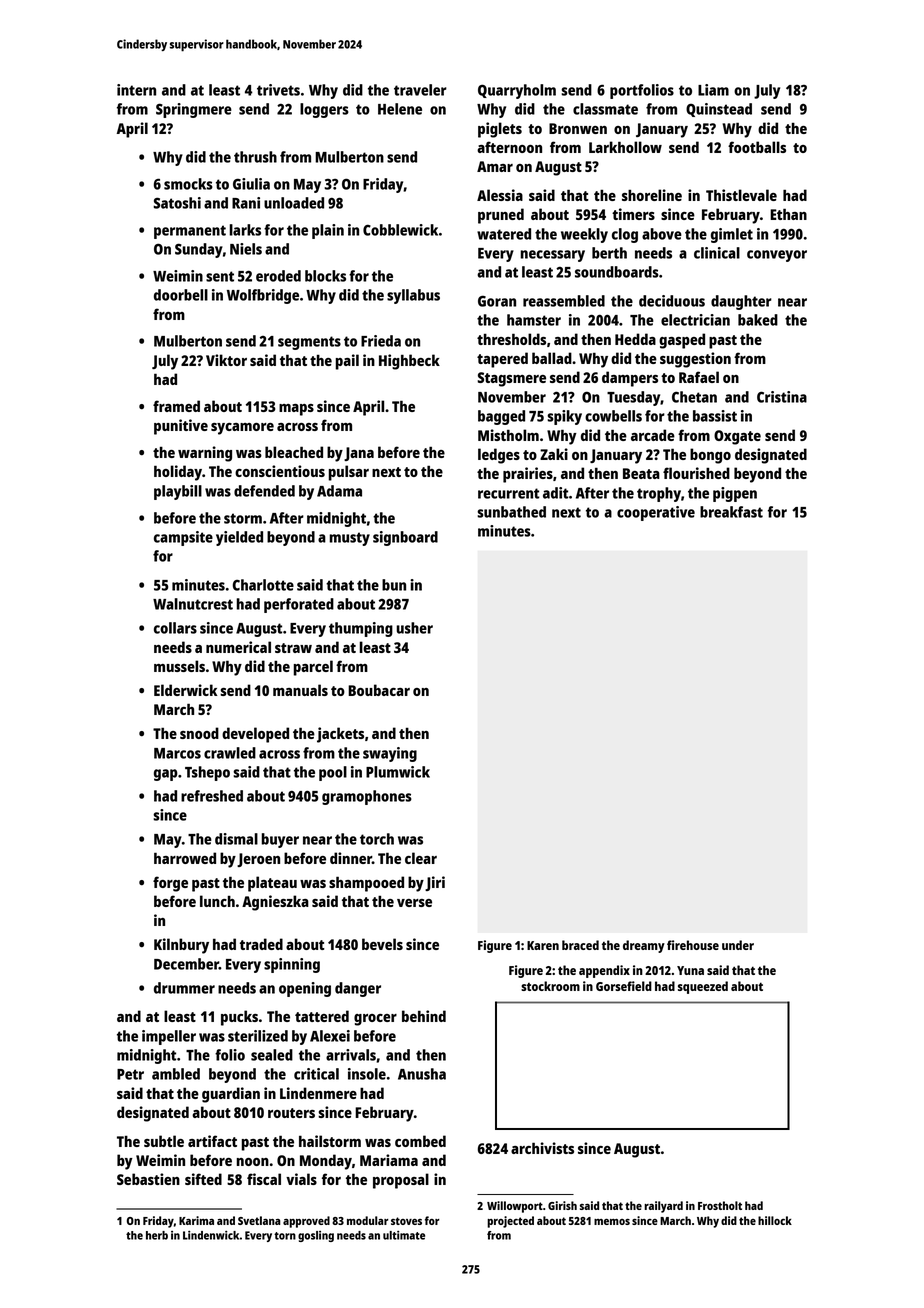 This image has width=924, height=1308. What do you see at coordinates (562, 1205) in the image?
I see `Girish` at bounding box center [562, 1205].
